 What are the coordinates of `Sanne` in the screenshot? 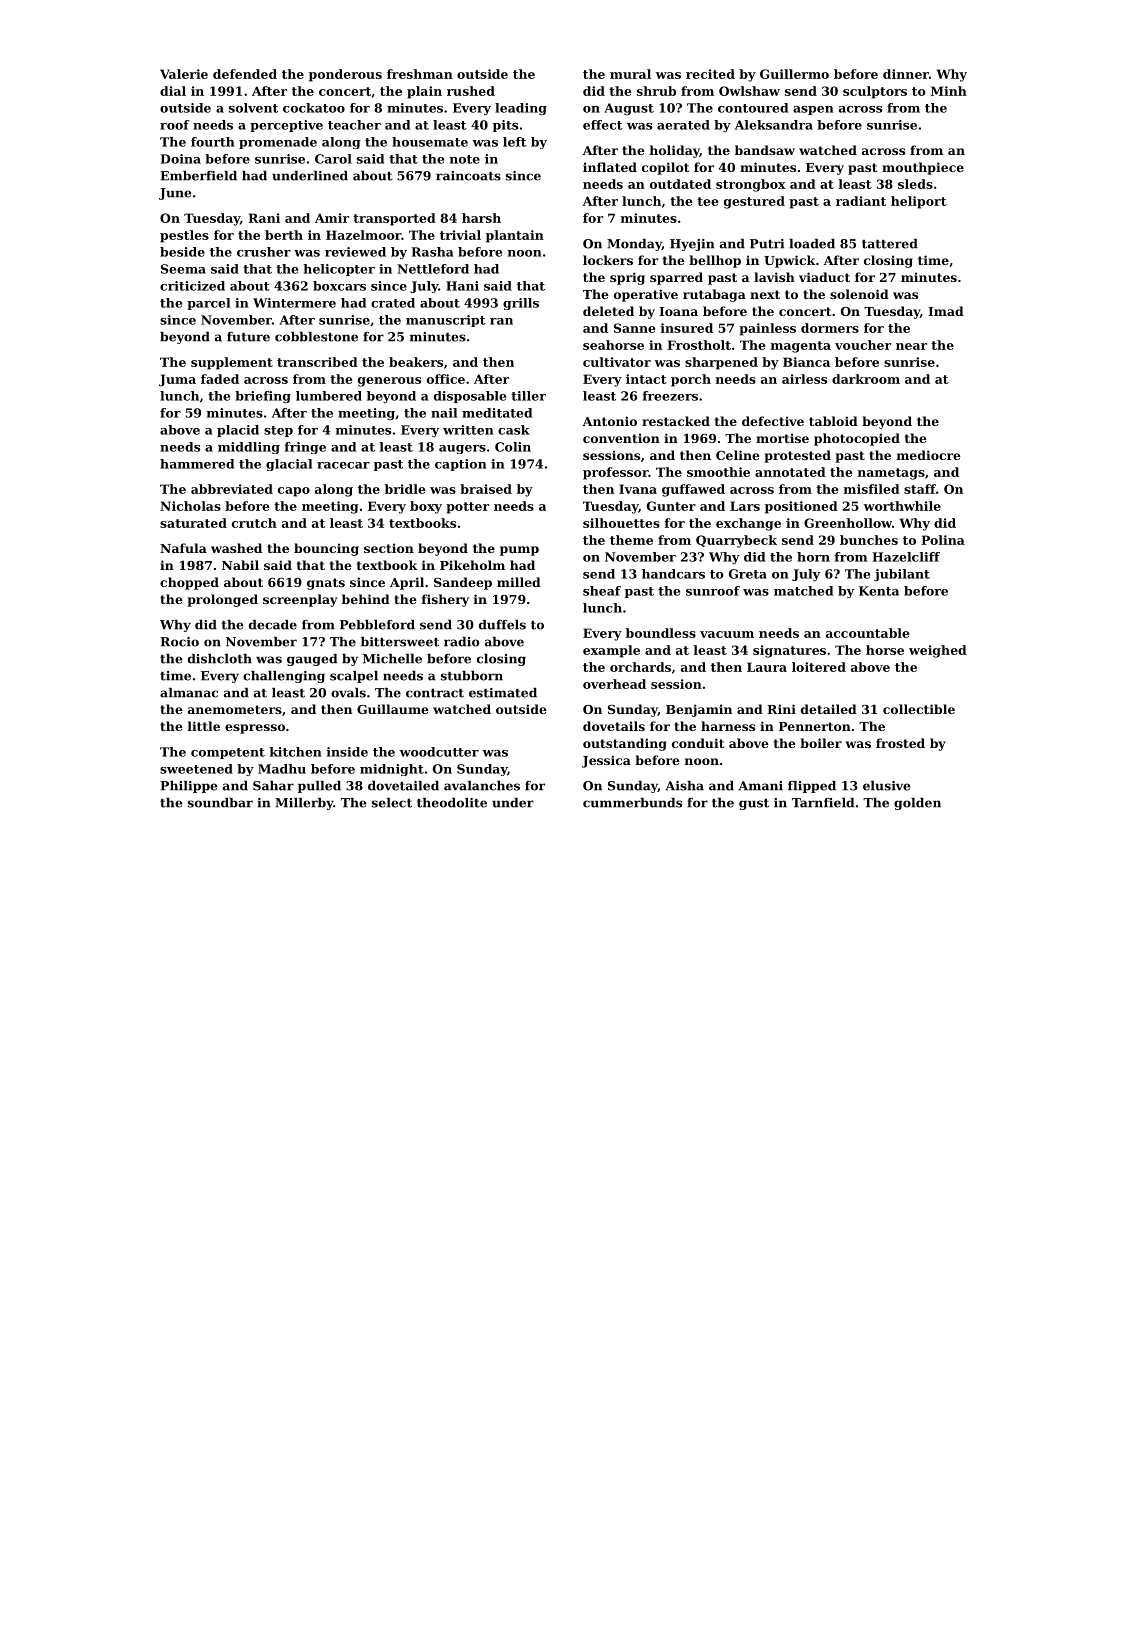 It's located at (634, 328).
